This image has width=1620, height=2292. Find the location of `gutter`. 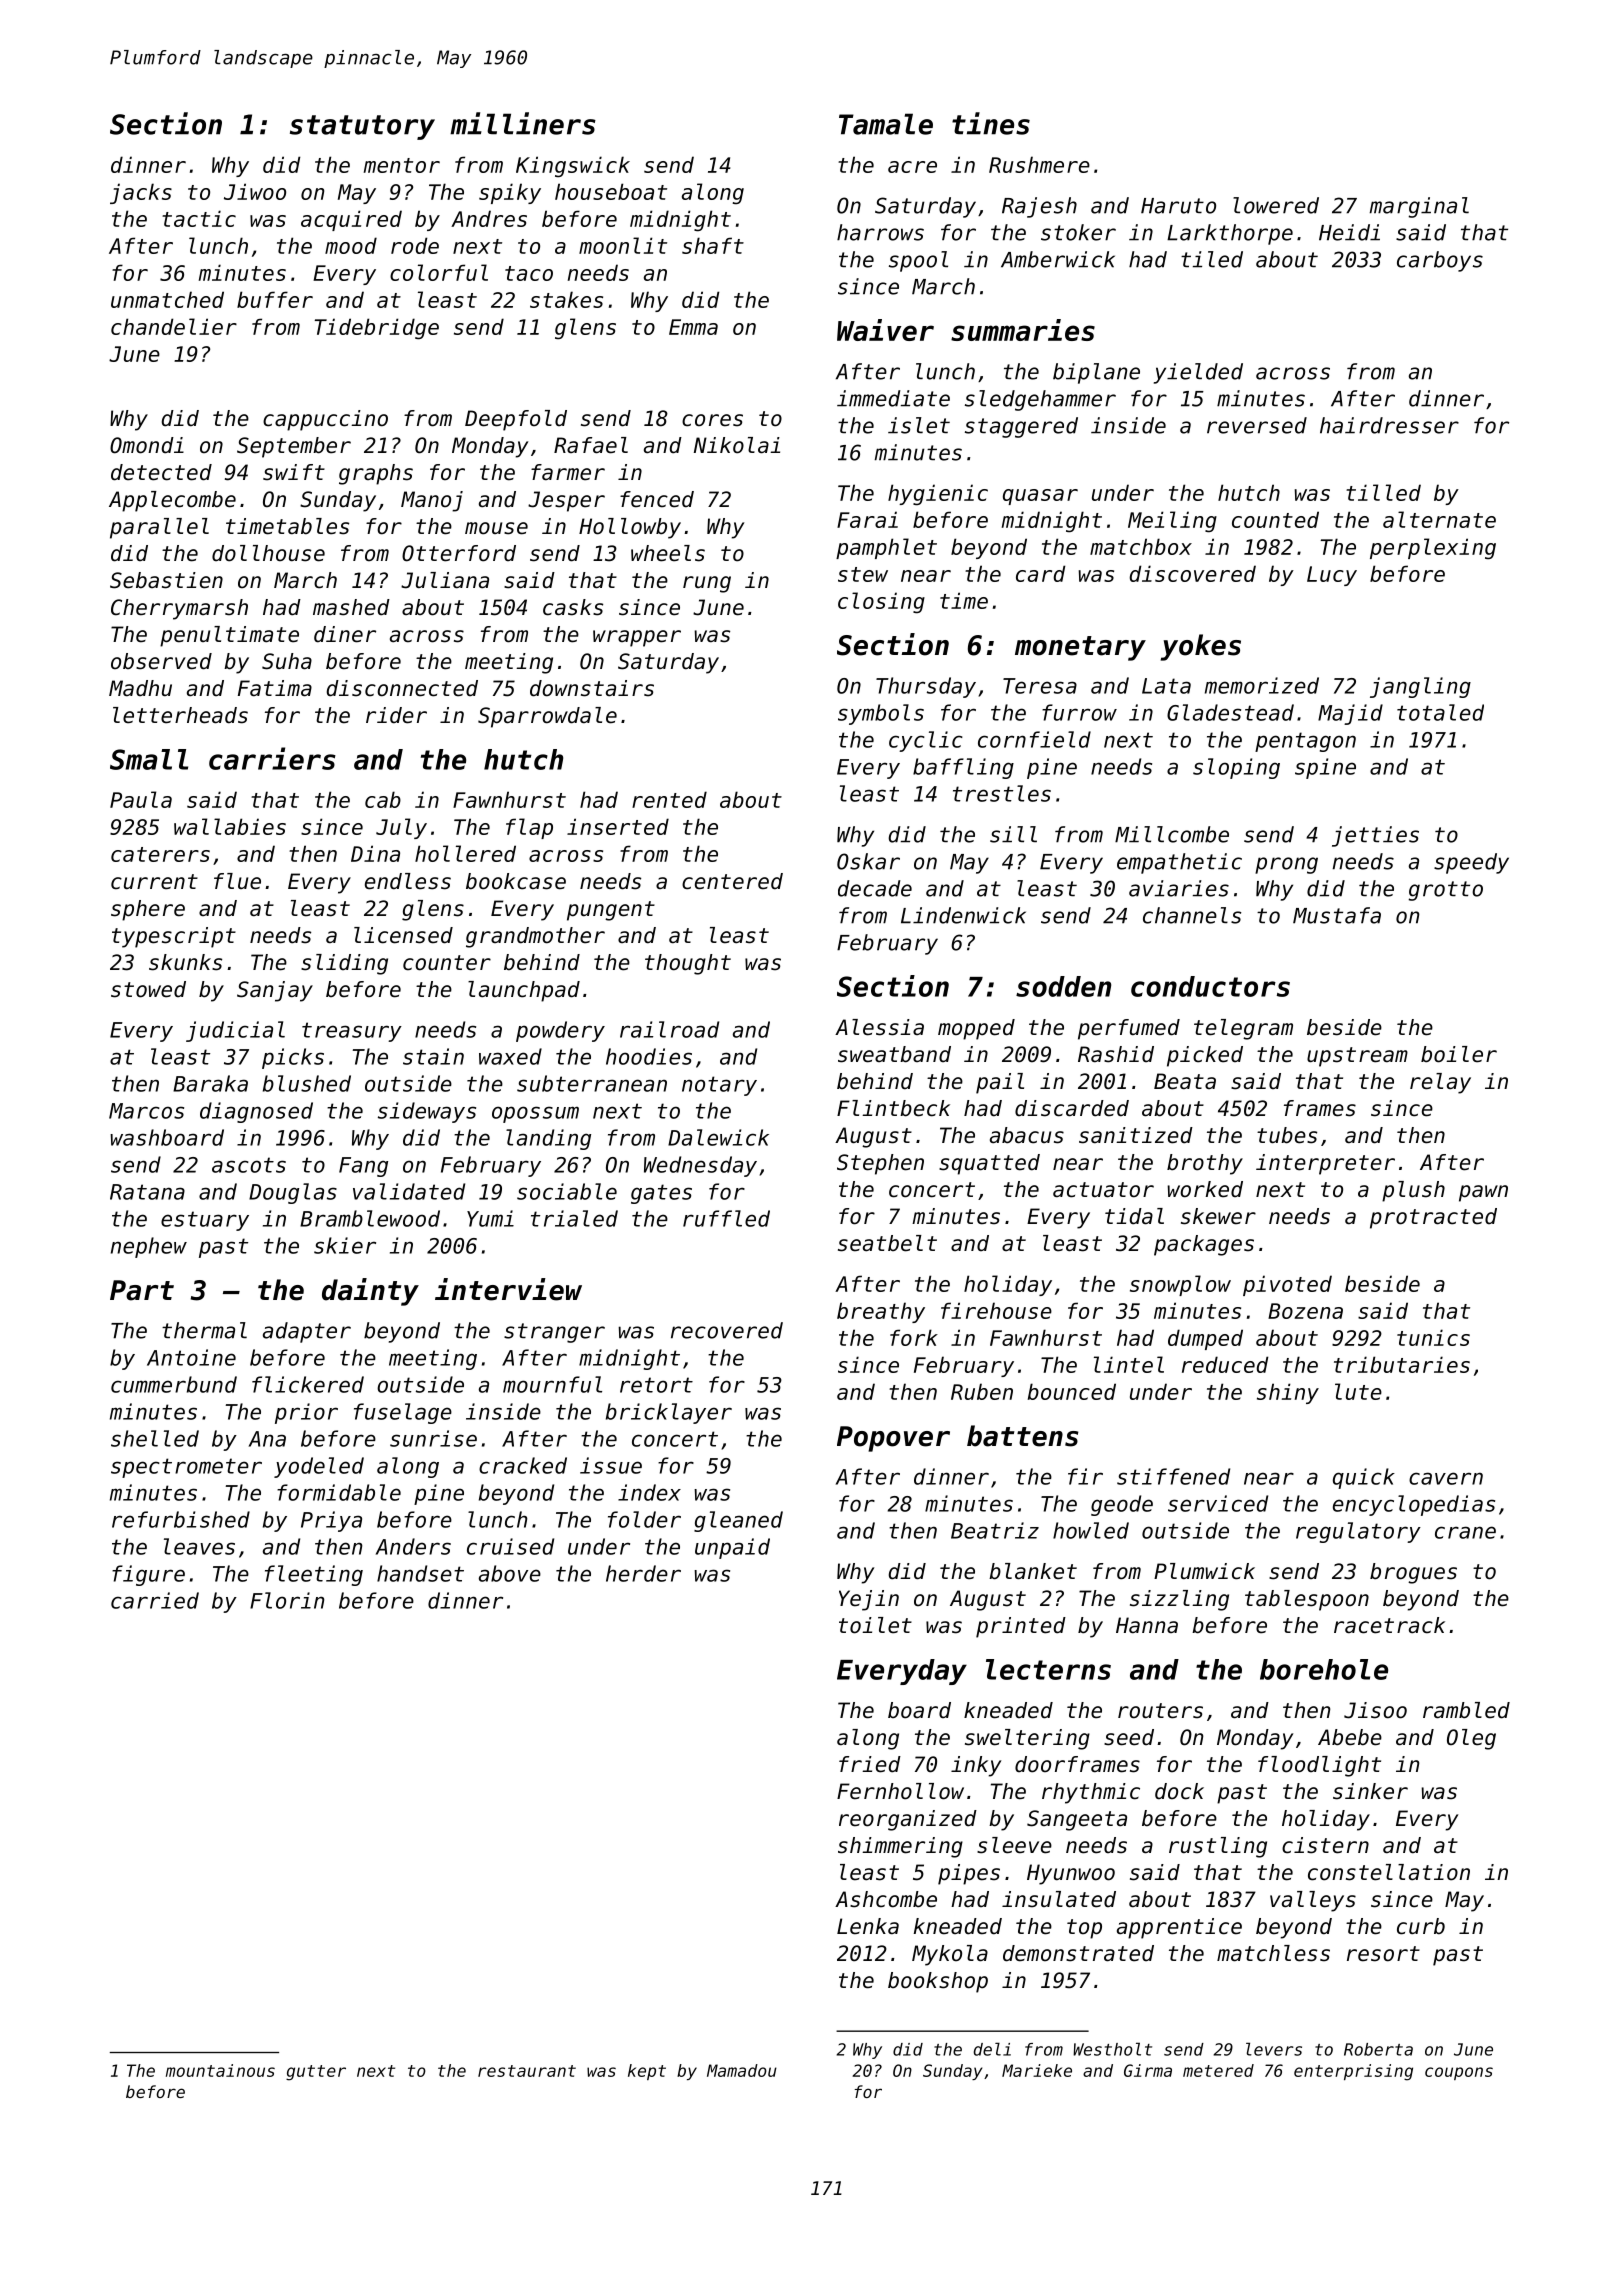

gutter is located at coordinates (316, 2073).
